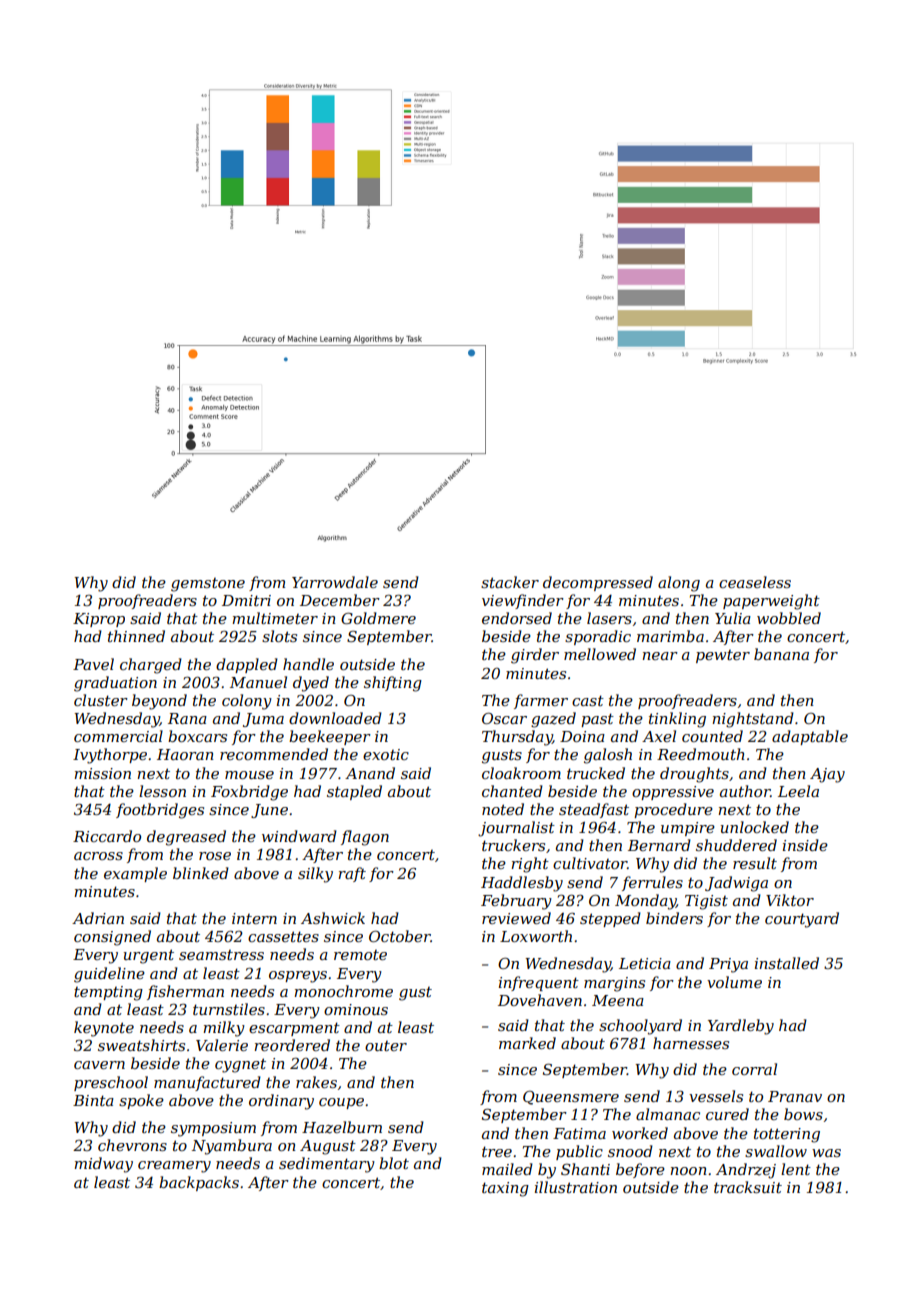 The height and width of the screenshot is (1308, 924). Describe the element at coordinates (600, 654) in the screenshot. I see `mellowed` at that location.
